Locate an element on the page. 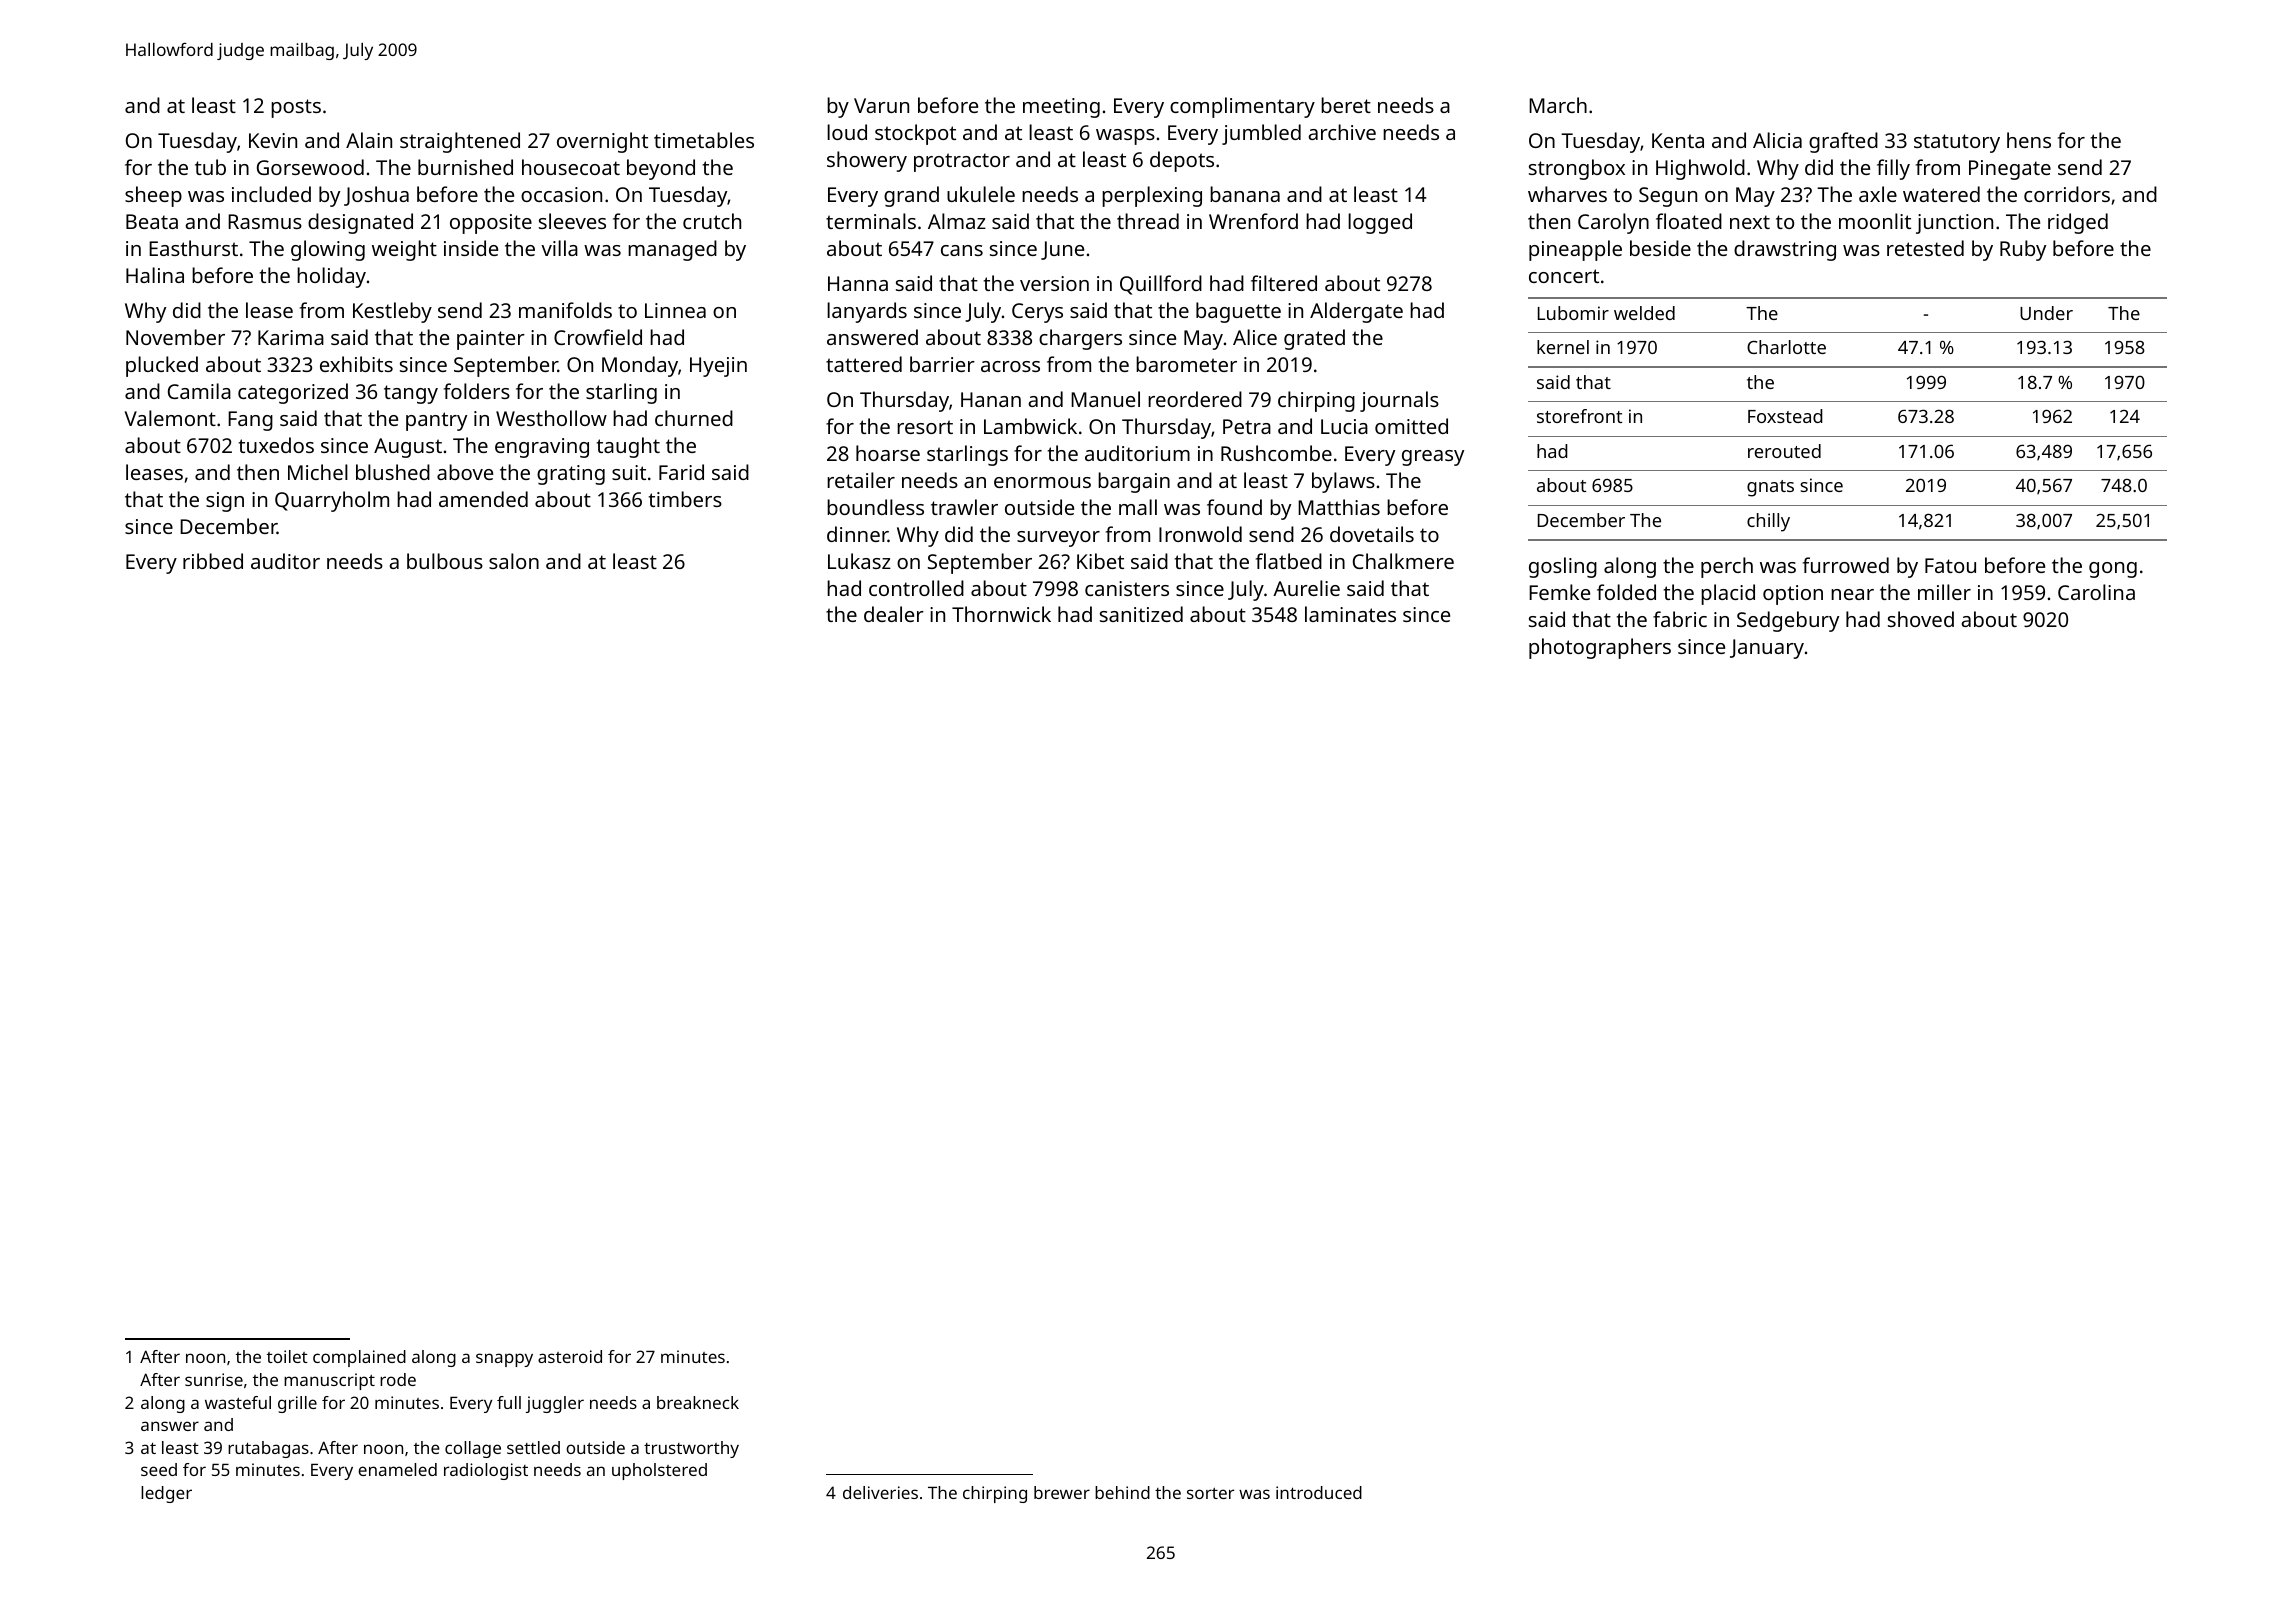  ribbed is located at coordinates (213, 561).
